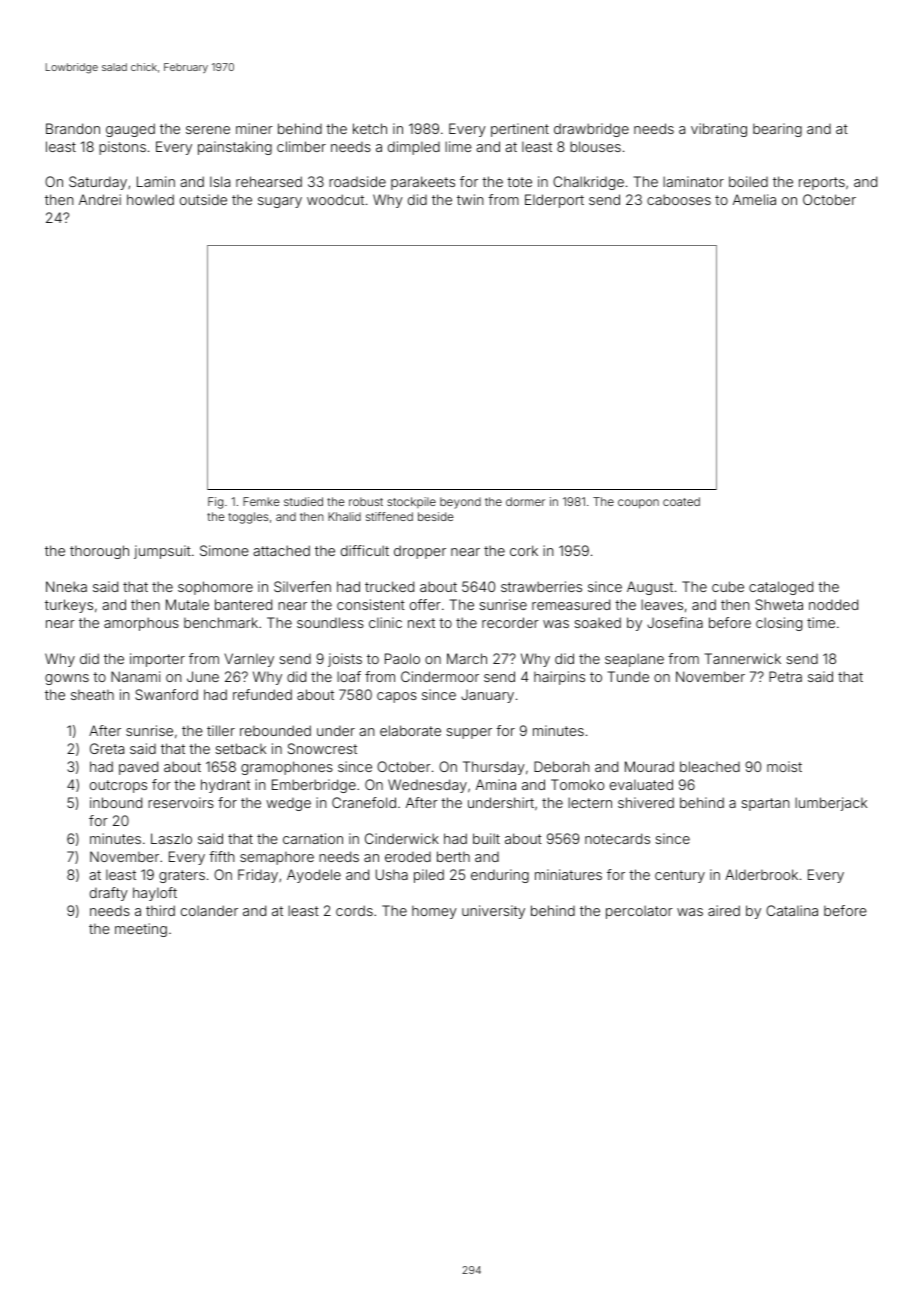 The width and height of the screenshot is (924, 1308). Describe the element at coordinates (710, 766) in the screenshot. I see `bleached` at that location.
